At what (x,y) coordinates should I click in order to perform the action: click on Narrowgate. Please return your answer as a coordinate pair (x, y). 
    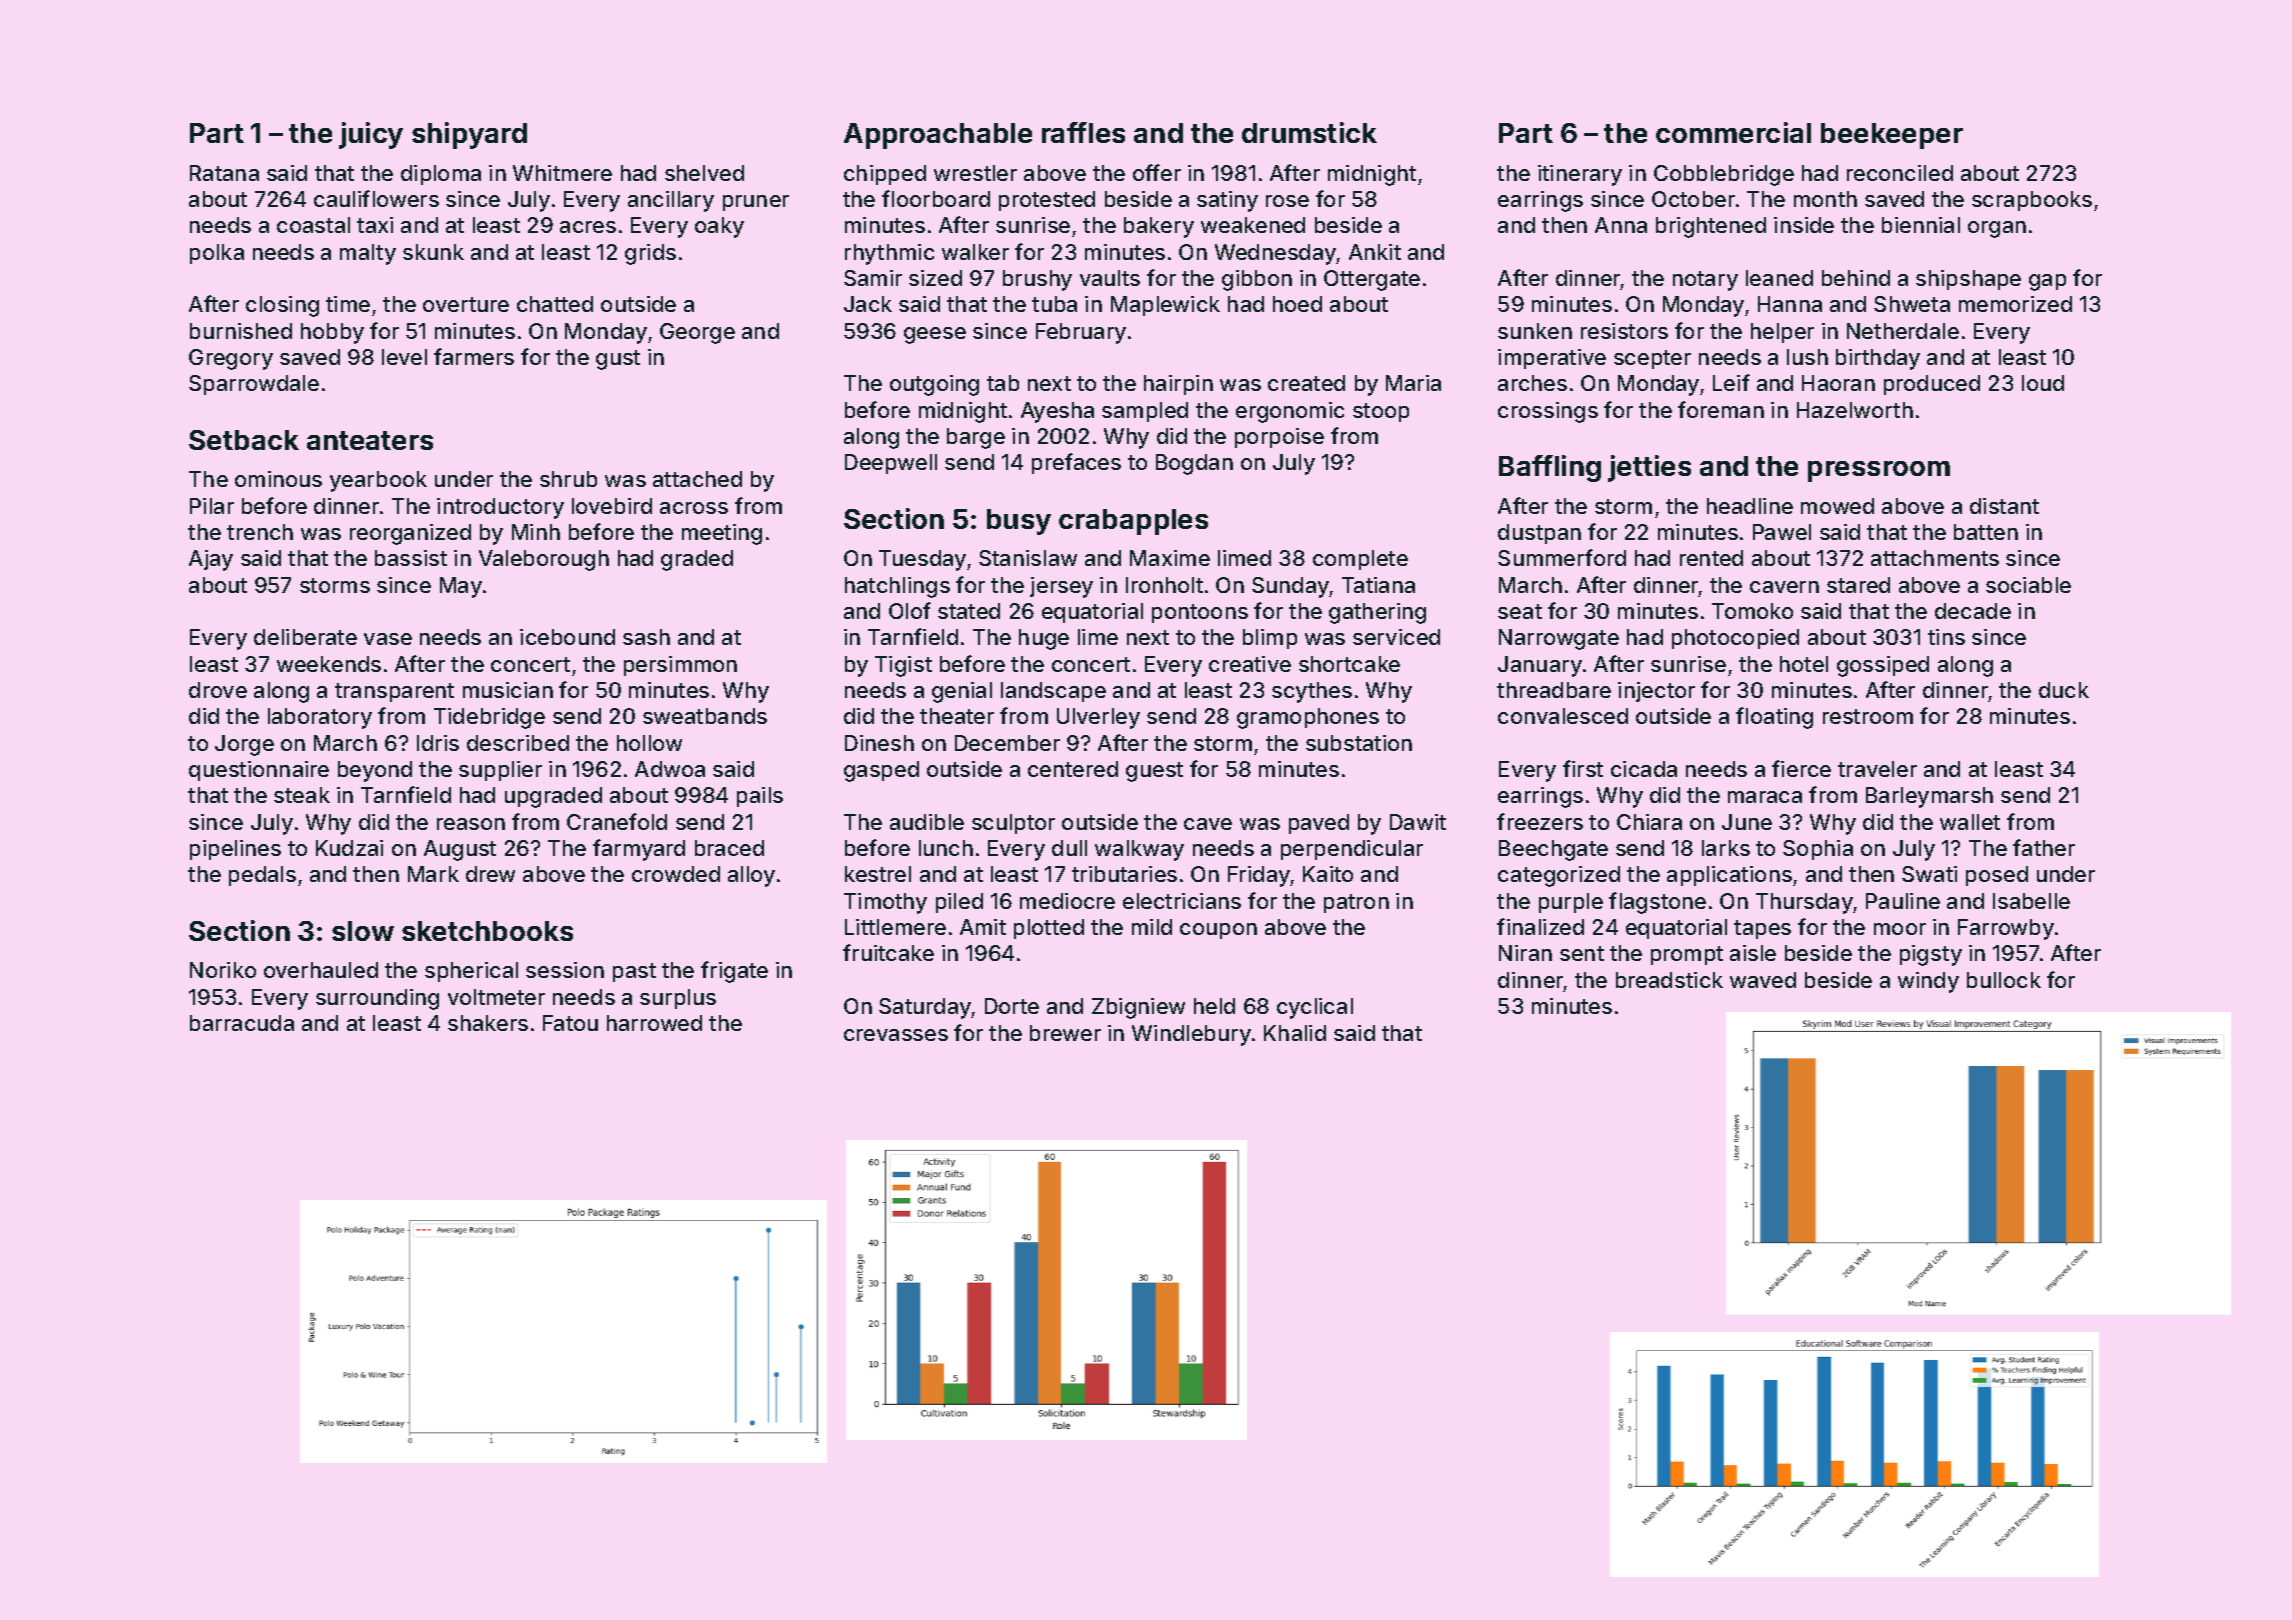
    Looking at the image, I should click on (1559, 639).
